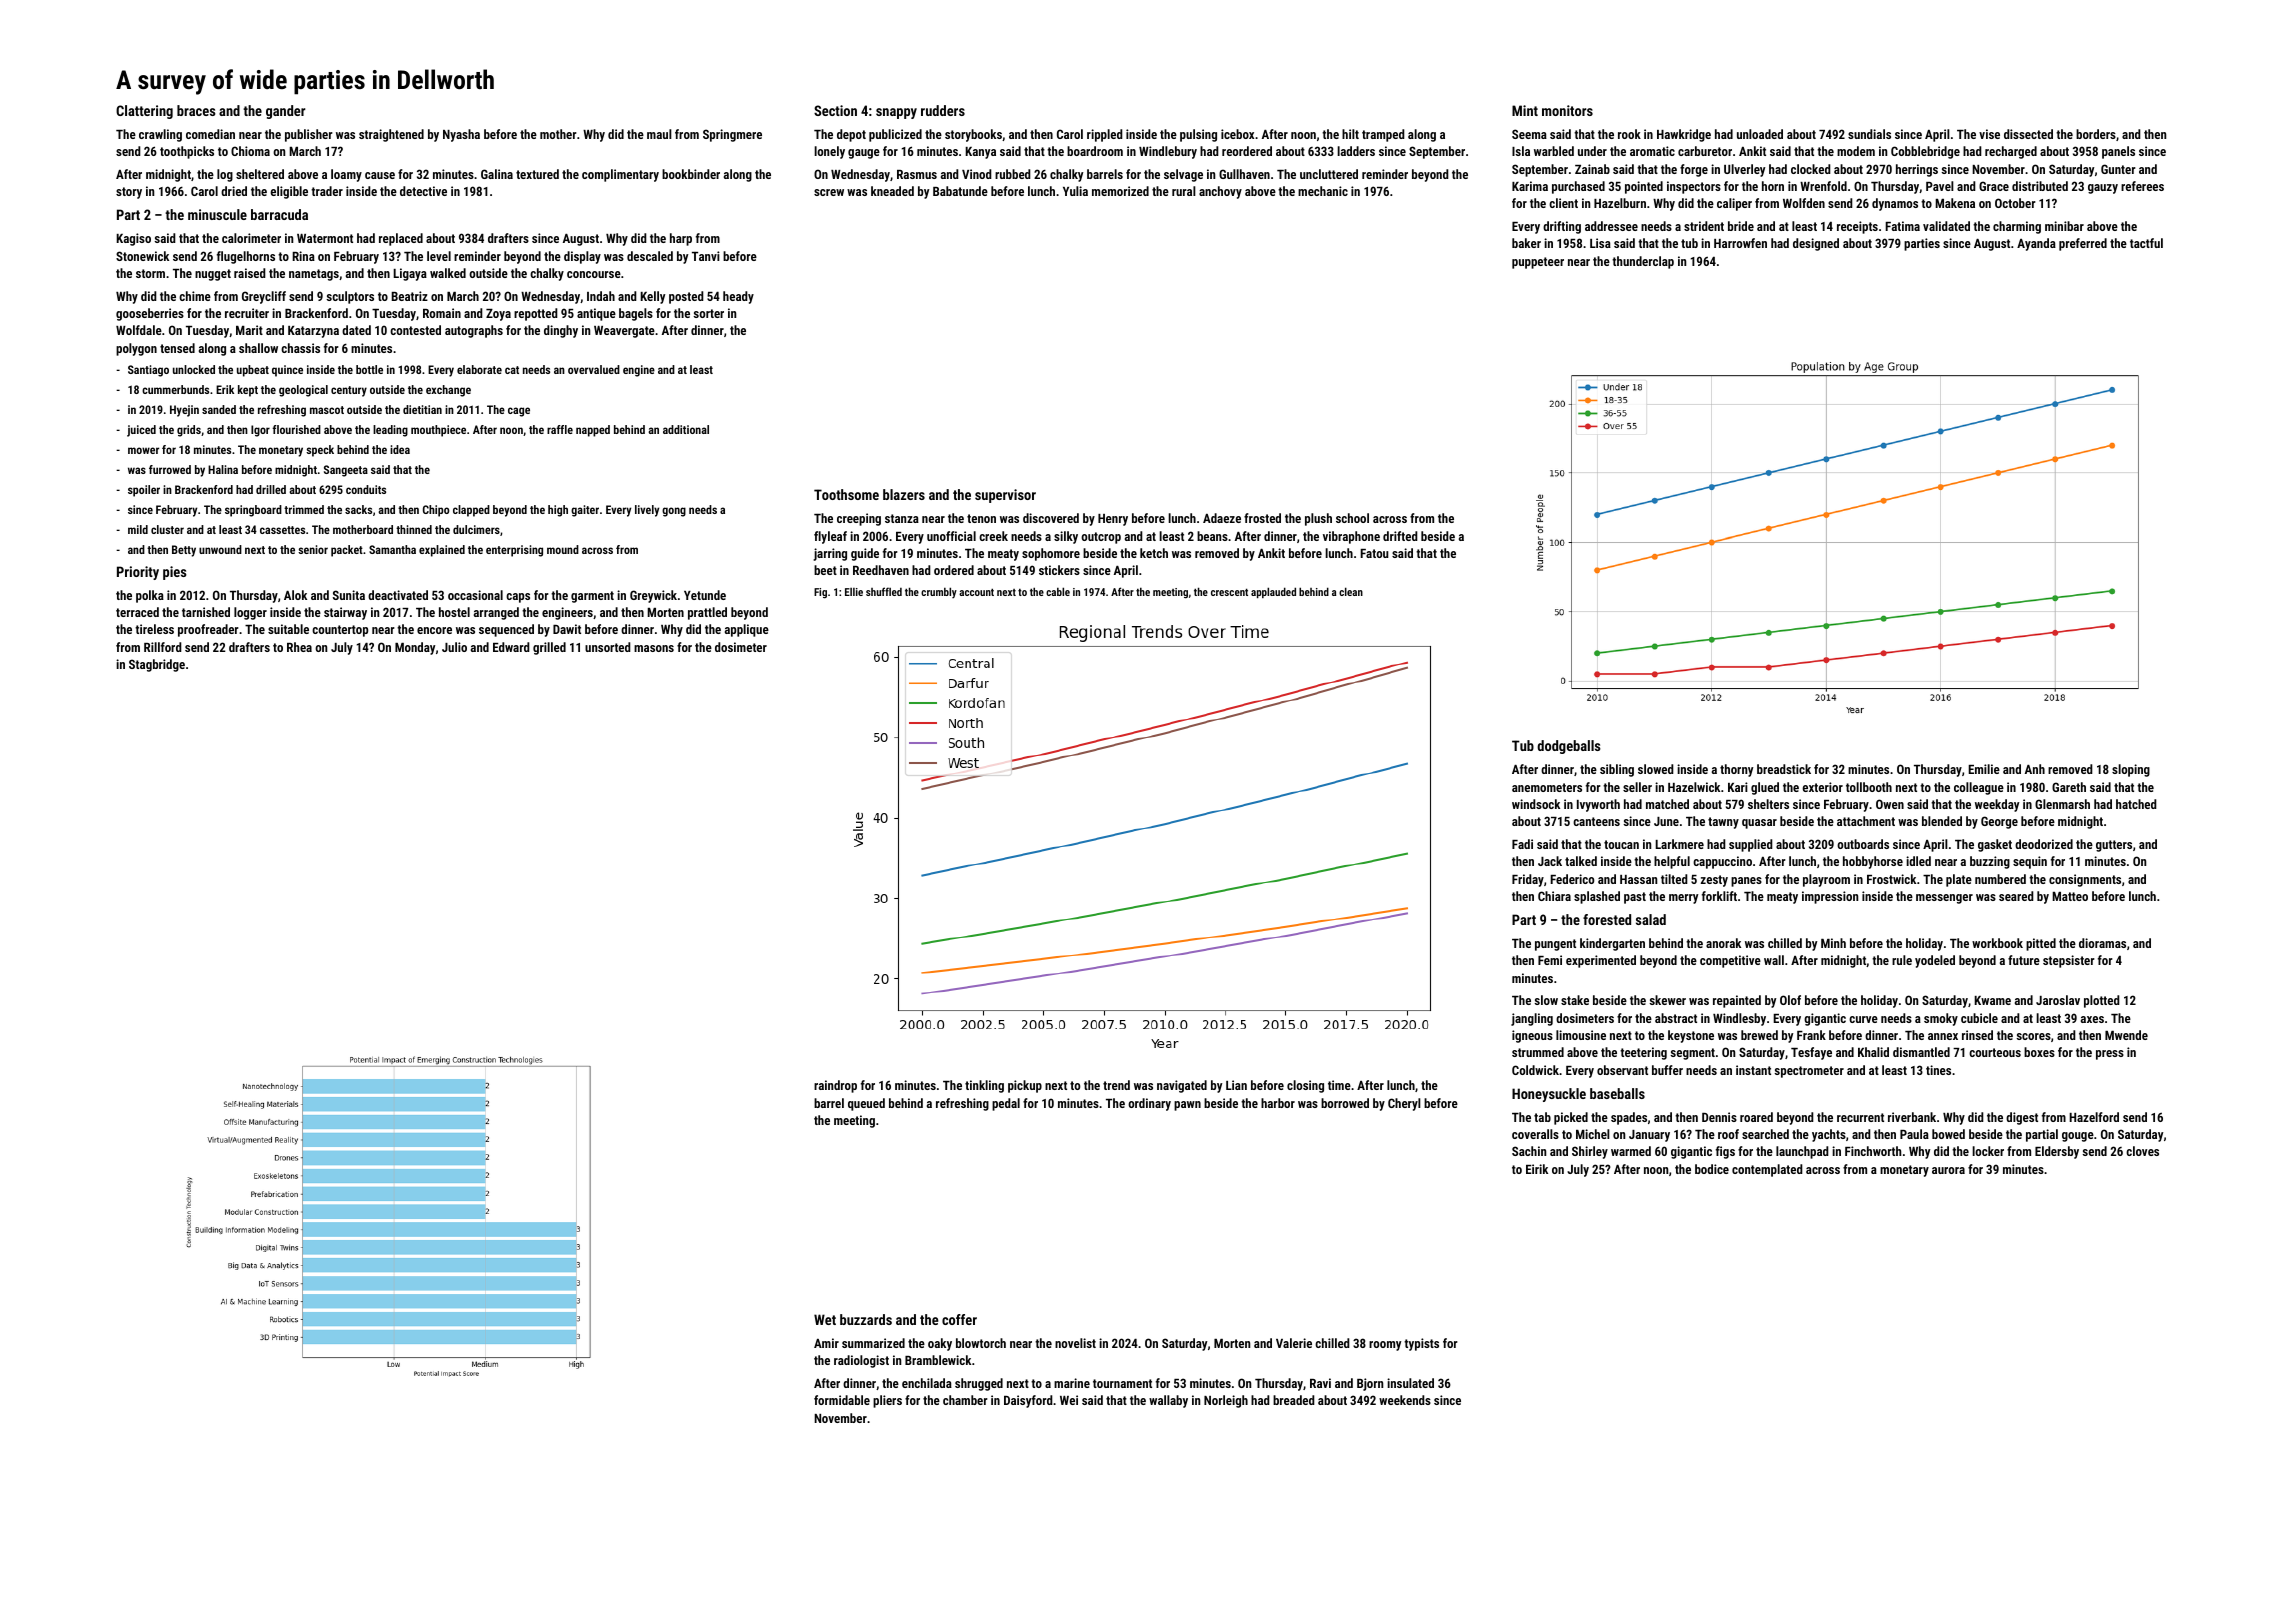 Image resolution: width=2284 pixels, height=1615 pixels. Describe the element at coordinates (2036, 244) in the document. I see `Ayanda` at that location.
